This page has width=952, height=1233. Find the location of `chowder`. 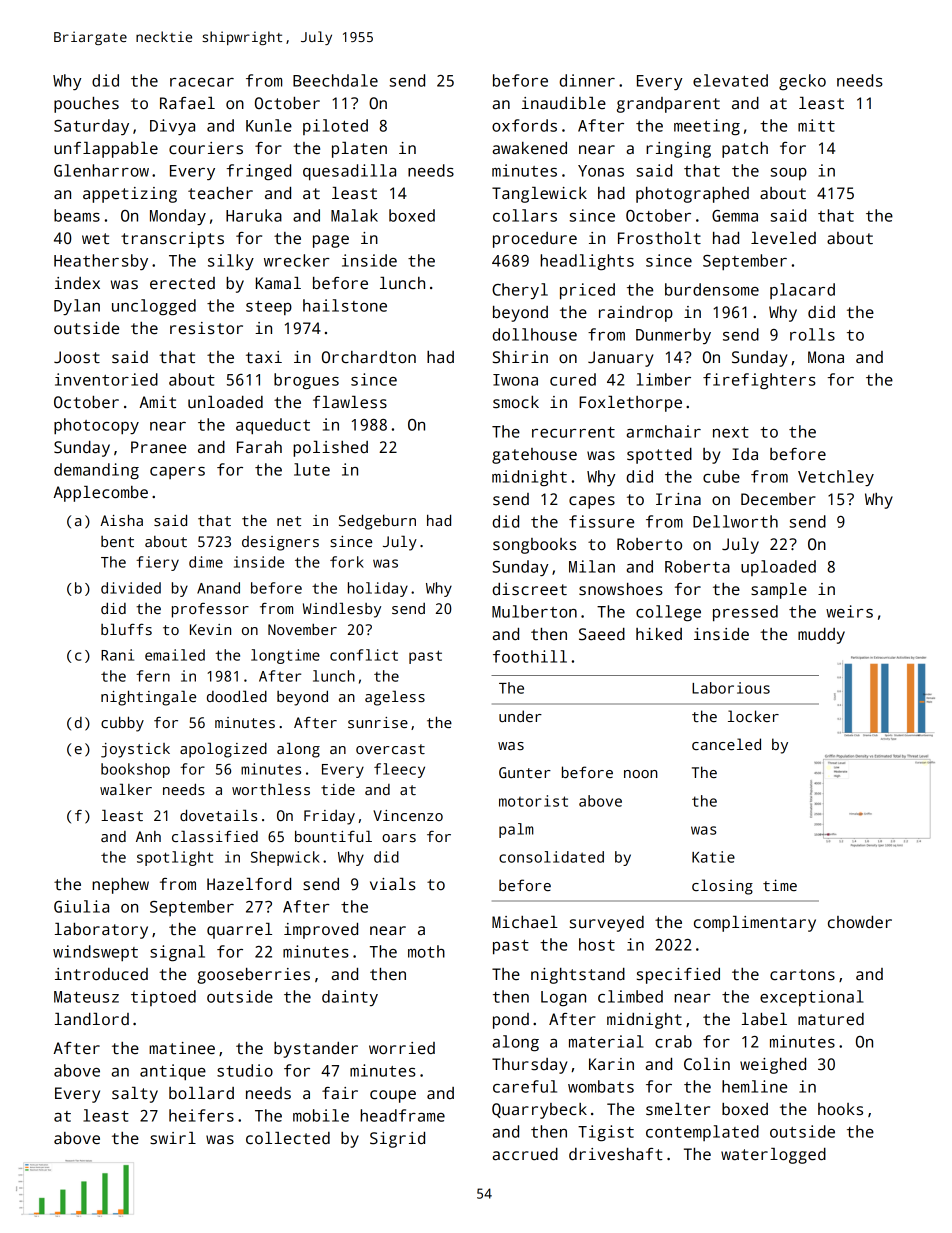

chowder is located at coordinates (860, 922).
